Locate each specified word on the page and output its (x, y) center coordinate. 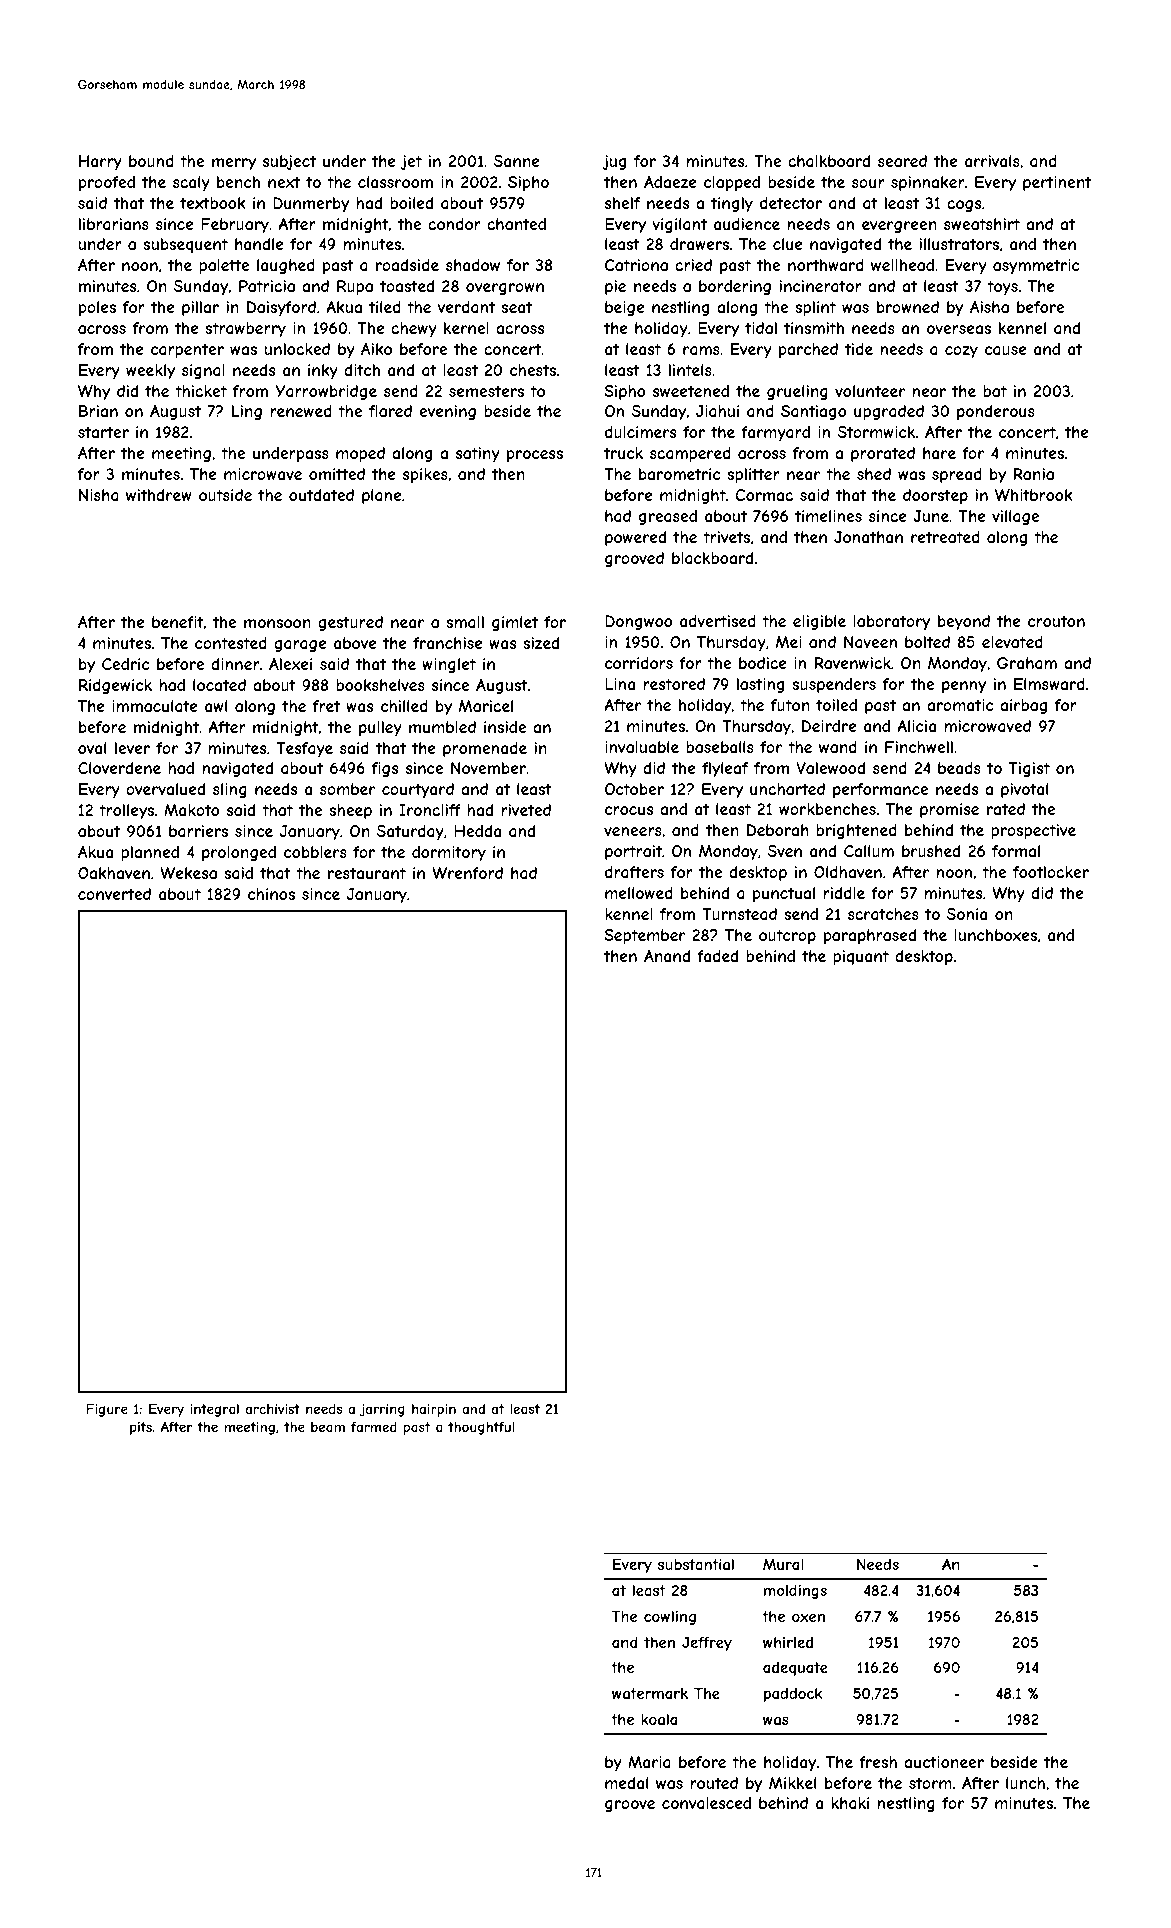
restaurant (367, 873)
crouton (1056, 621)
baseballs (720, 747)
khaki (850, 1803)
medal (626, 1783)
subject (289, 162)
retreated (945, 537)
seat (516, 307)
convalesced (706, 1803)
